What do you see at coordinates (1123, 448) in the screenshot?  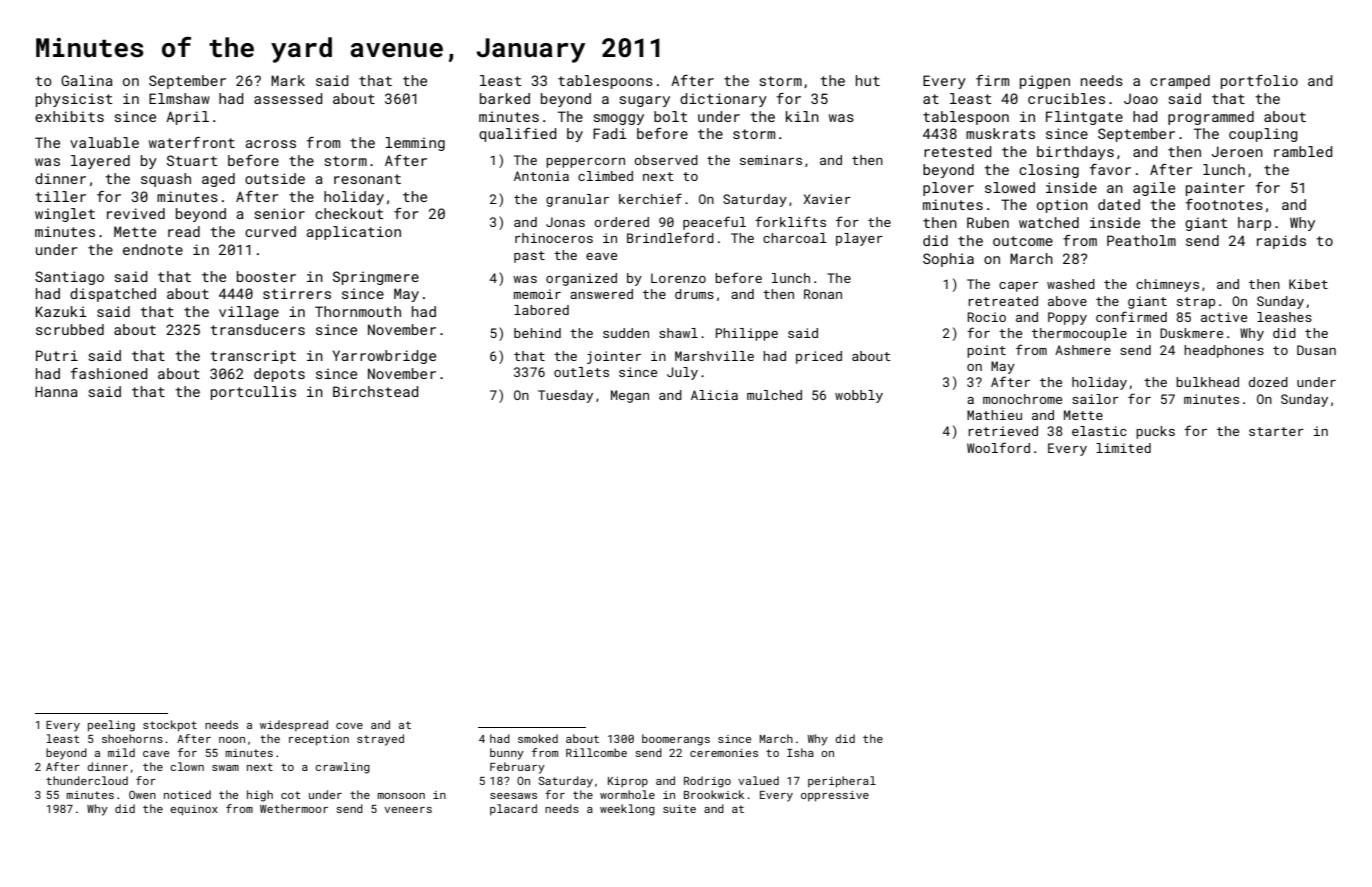 I see `limited` at bounding box center [1123, 448].
